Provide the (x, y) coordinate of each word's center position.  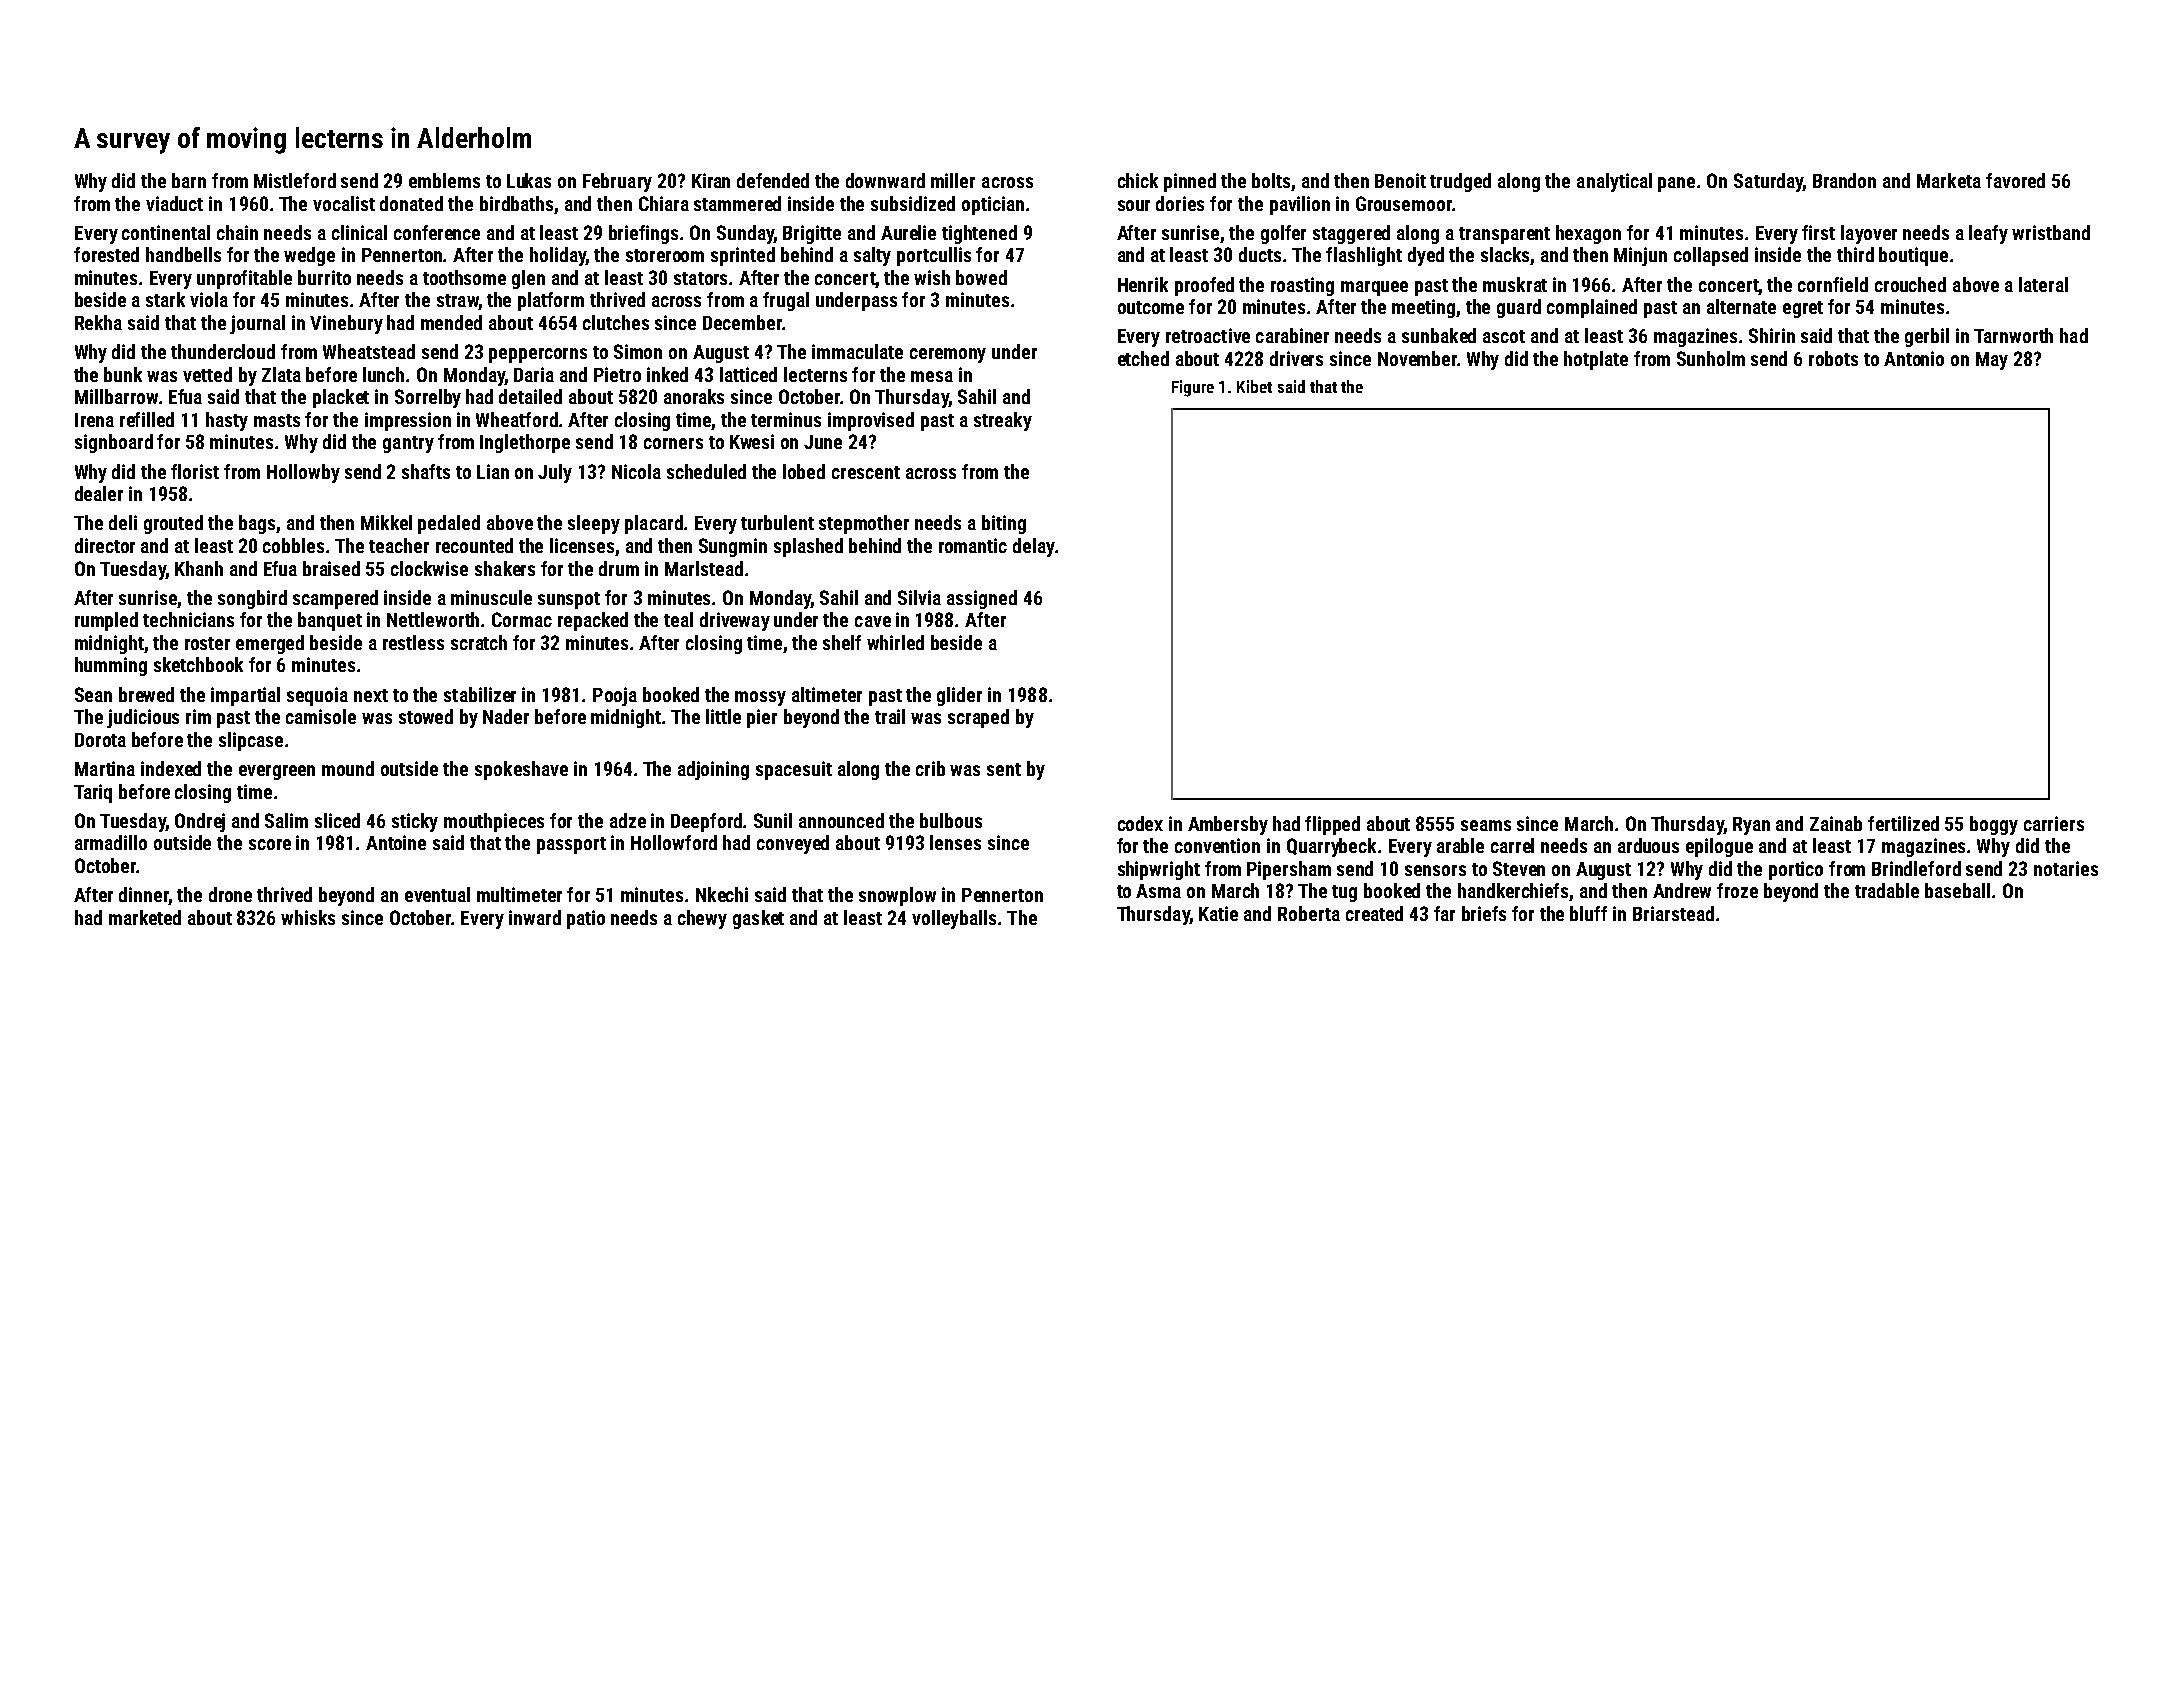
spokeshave (521, 770)
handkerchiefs (1514, 892)
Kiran (711, 180)
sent (1004, 769)
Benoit (1400, 180)
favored (2015, 180)
